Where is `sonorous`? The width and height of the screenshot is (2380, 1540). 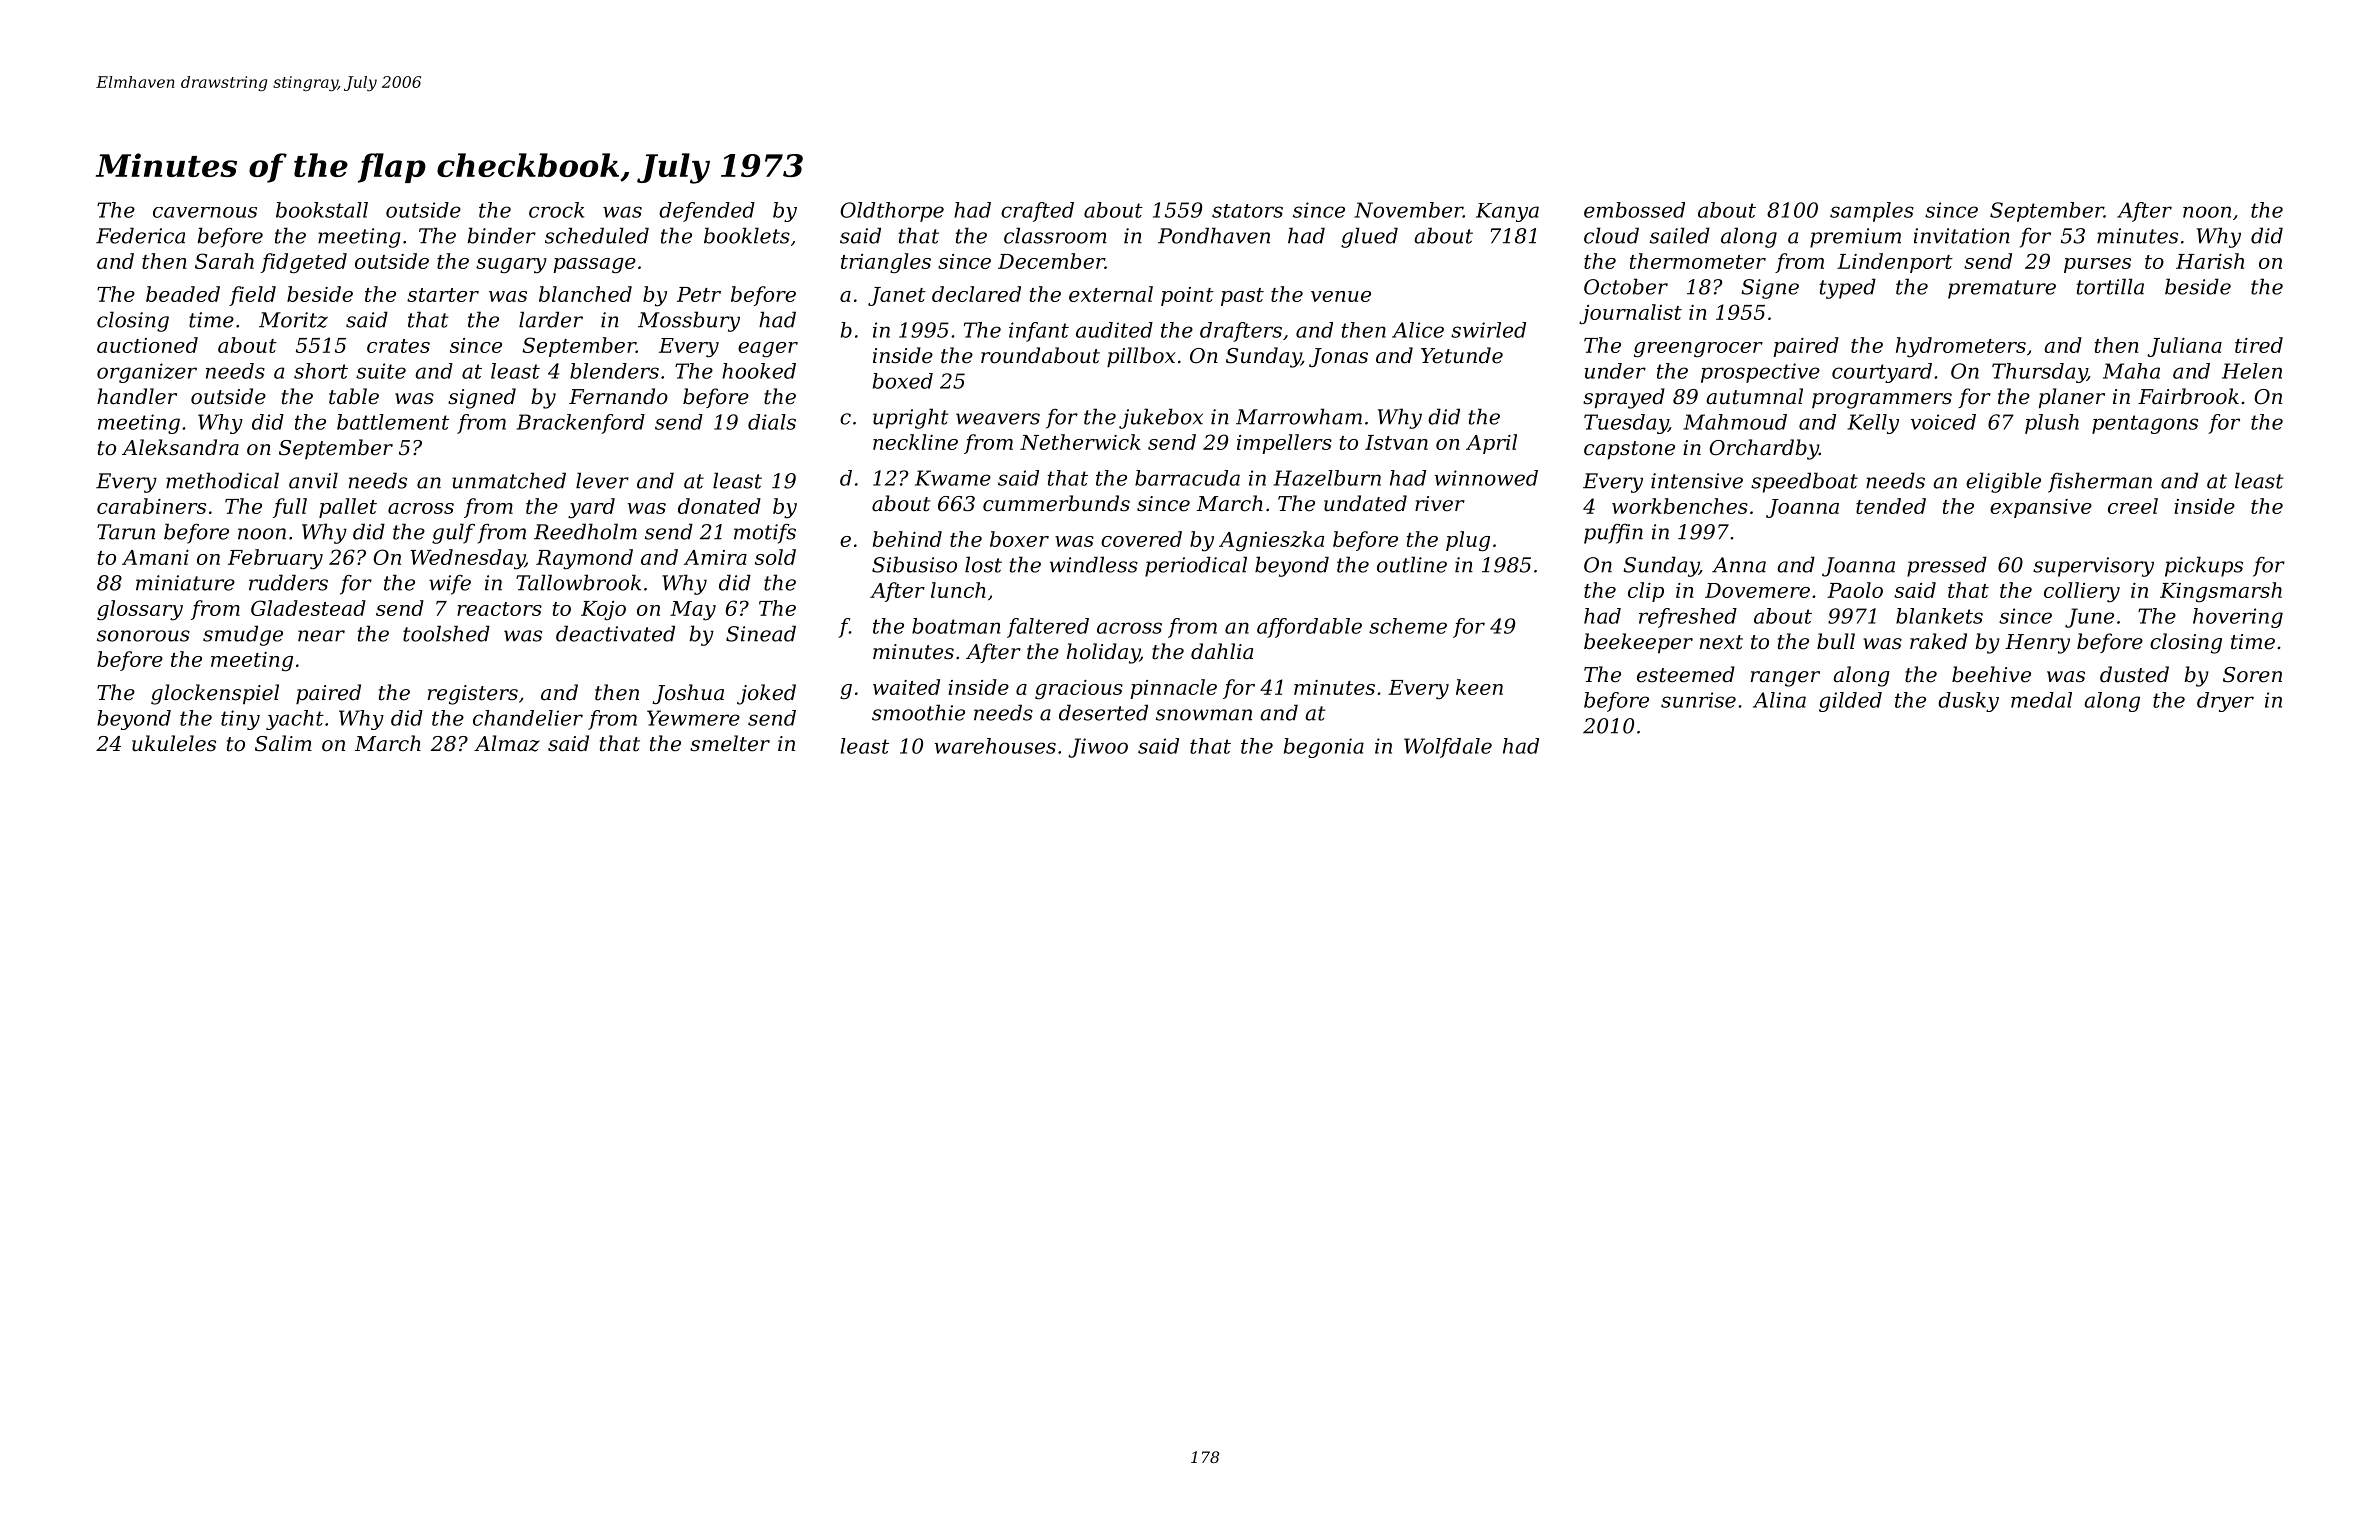
sonorous is located at coordinates (143, 636).
